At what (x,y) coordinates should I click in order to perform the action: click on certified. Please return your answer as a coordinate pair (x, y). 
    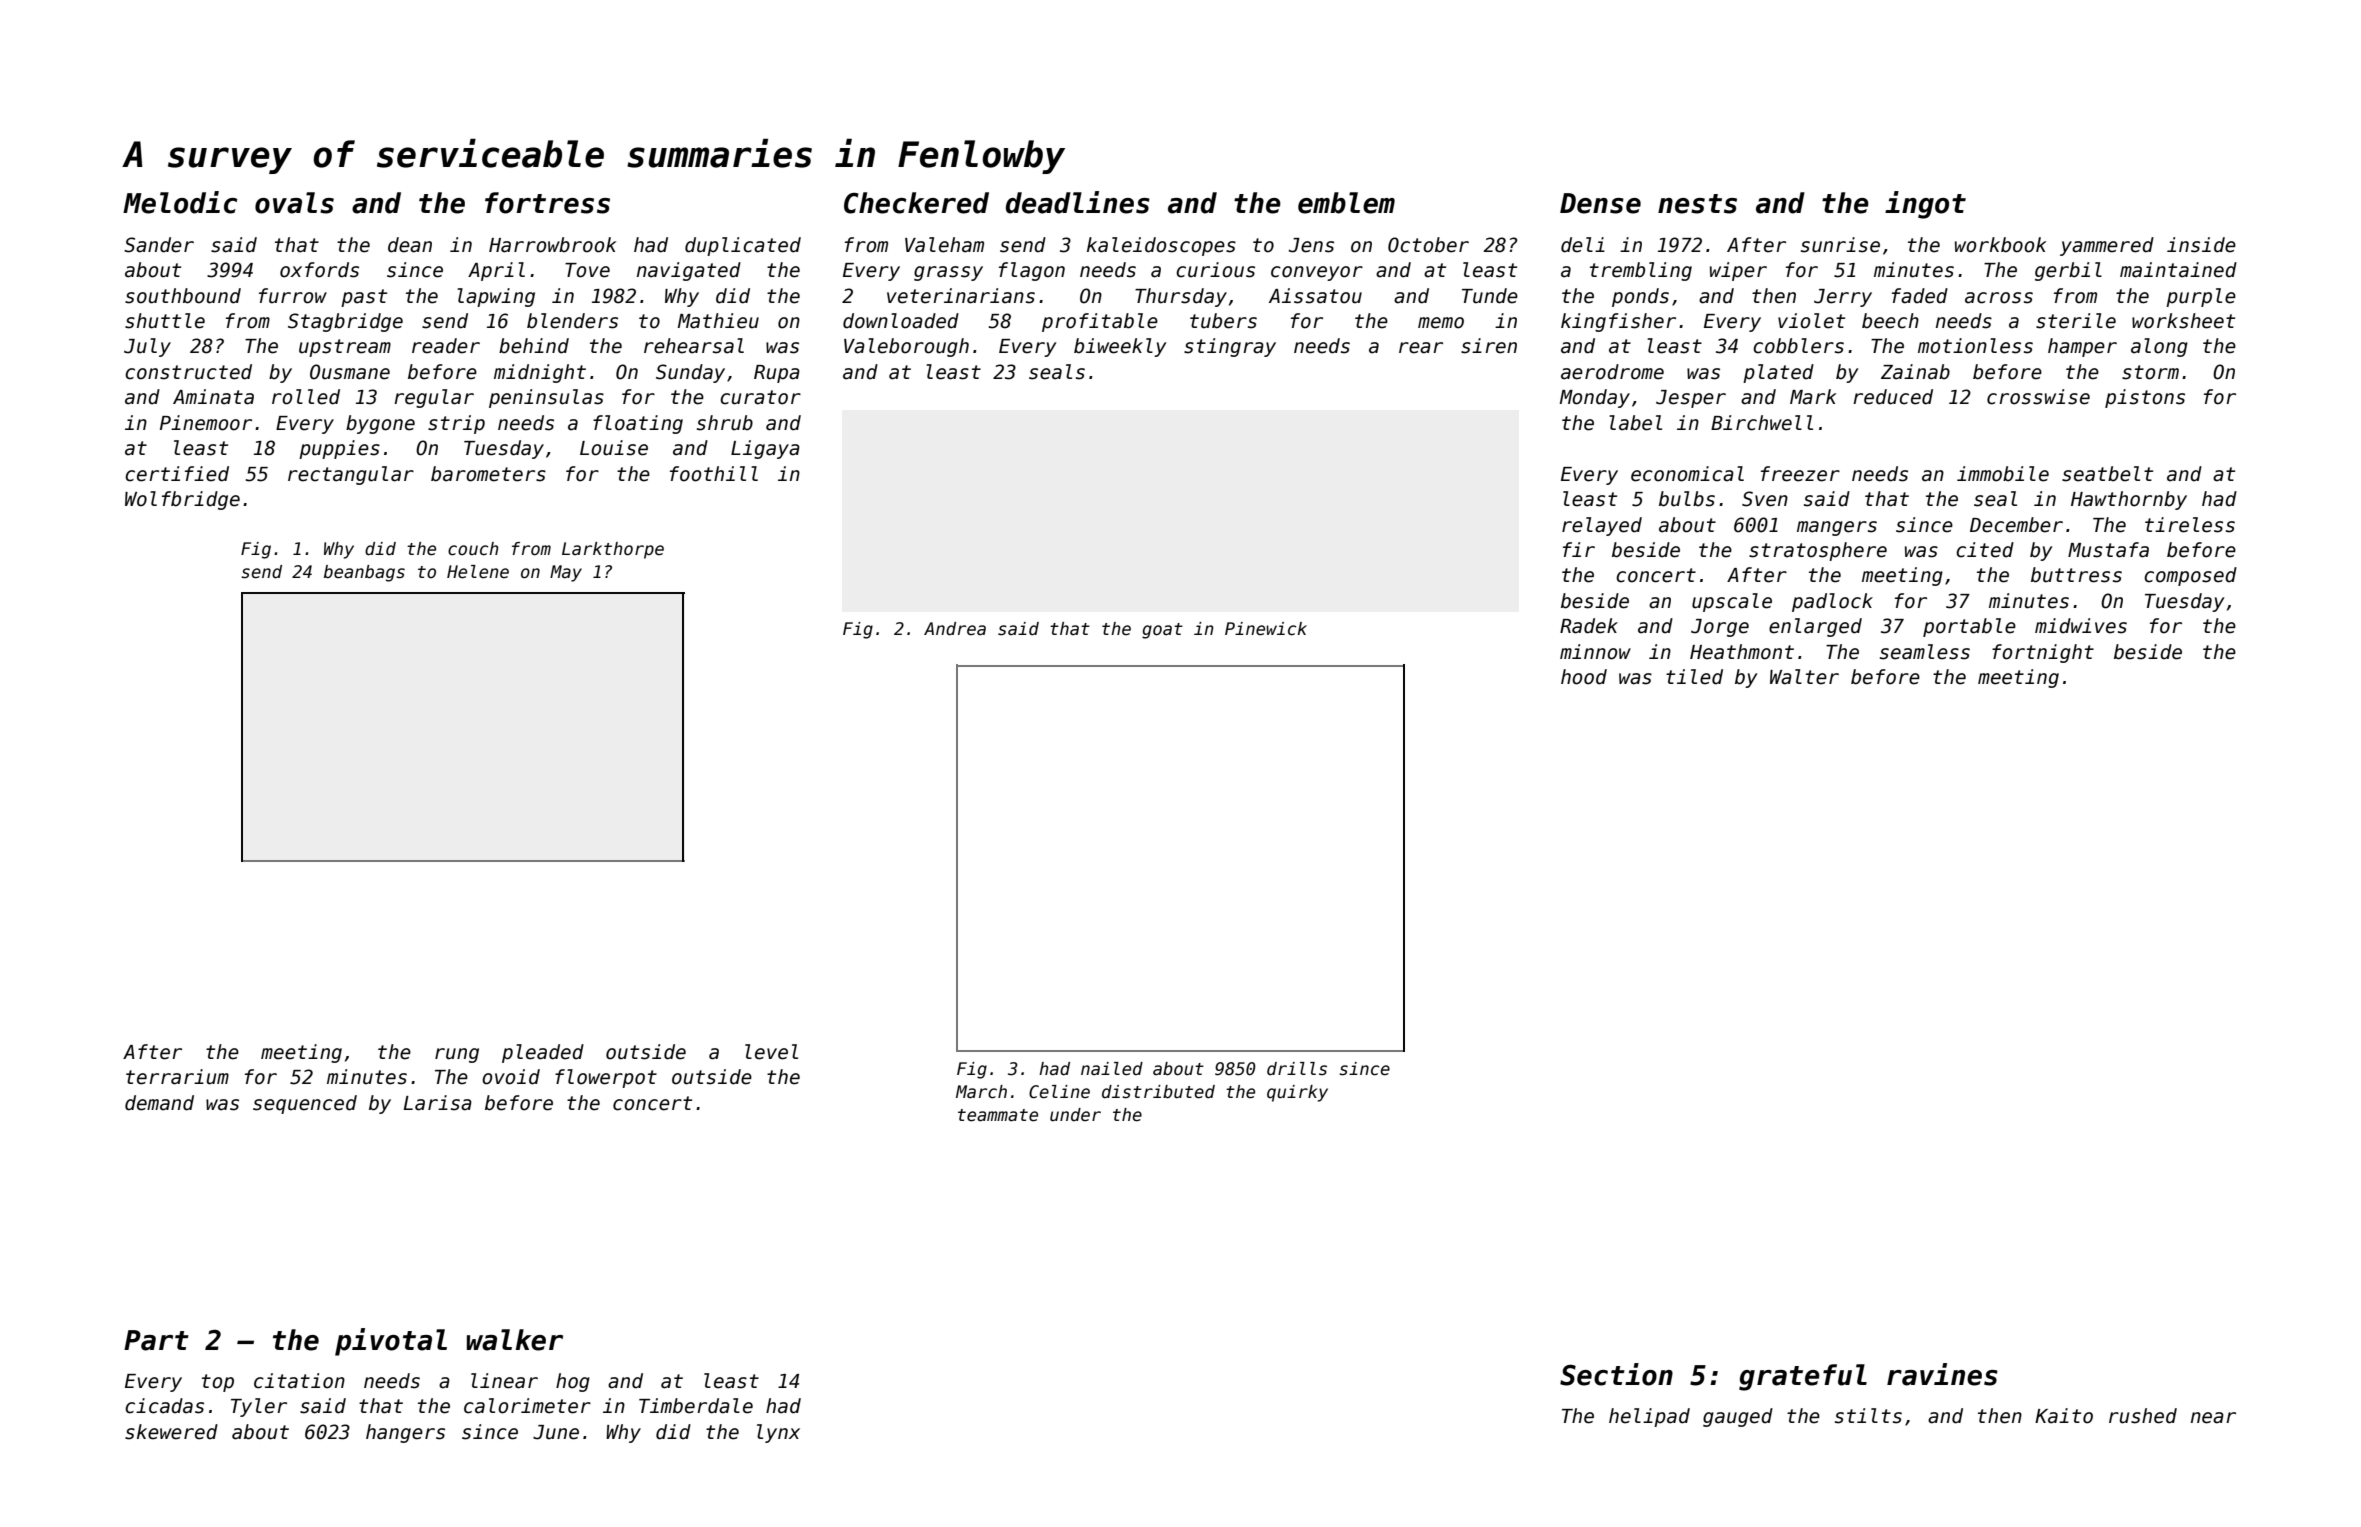
    Looking at the image, I should click on (177, 474).
